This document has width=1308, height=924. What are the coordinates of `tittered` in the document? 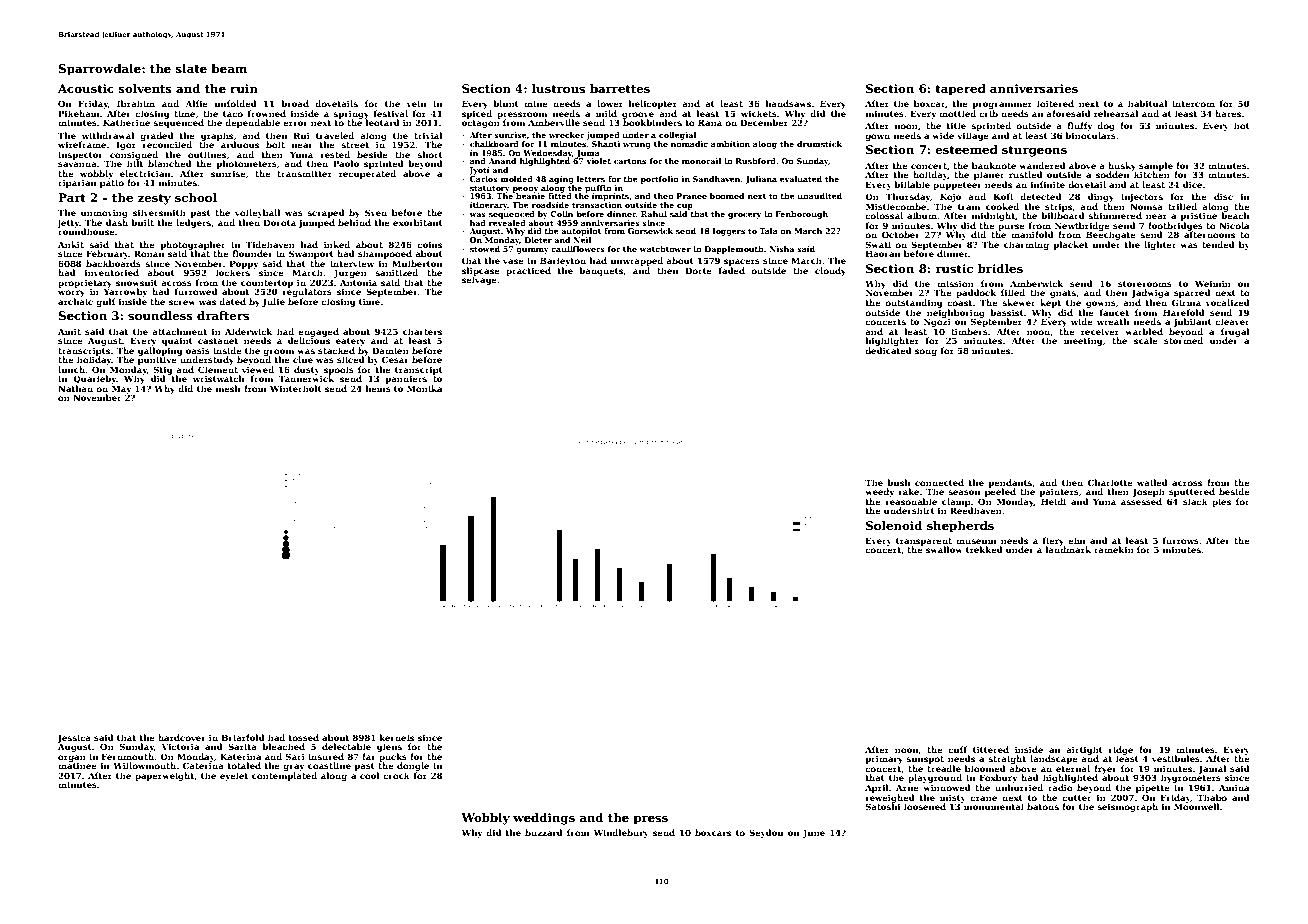 It's located at (991, 749).
